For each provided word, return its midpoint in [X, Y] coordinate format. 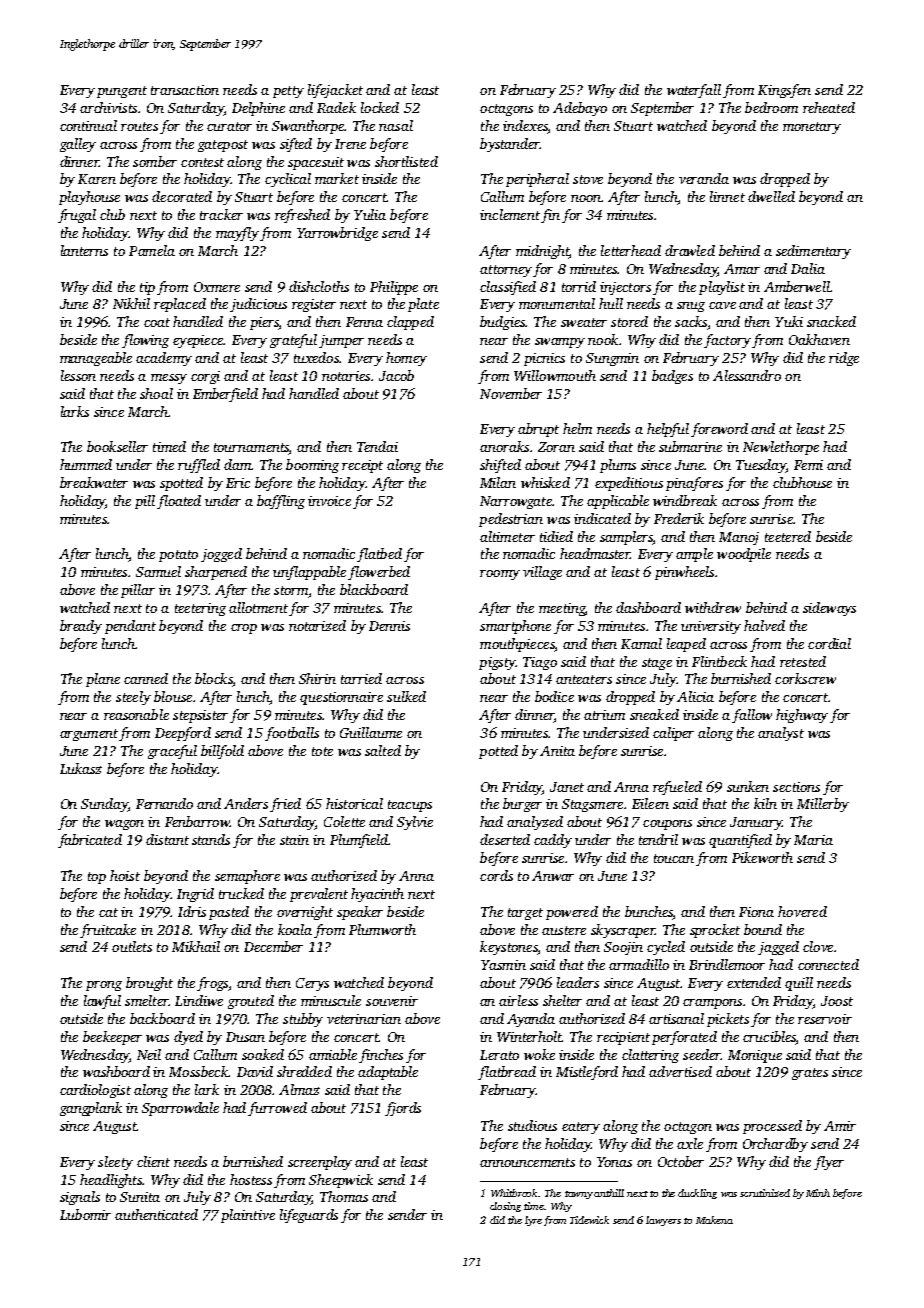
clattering [650, 1056]
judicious [258, 305]
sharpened [216, 573]
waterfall [694, 91]
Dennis [389, 626]
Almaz [299, 1089]
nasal [396, 125]
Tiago [540, 663]
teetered [788, 536]
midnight [542, 252]
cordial [829, 643]
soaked [263, 1054]
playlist [722, 288]
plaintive [248, 1216]
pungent [122, 92]
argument [89, 735]
